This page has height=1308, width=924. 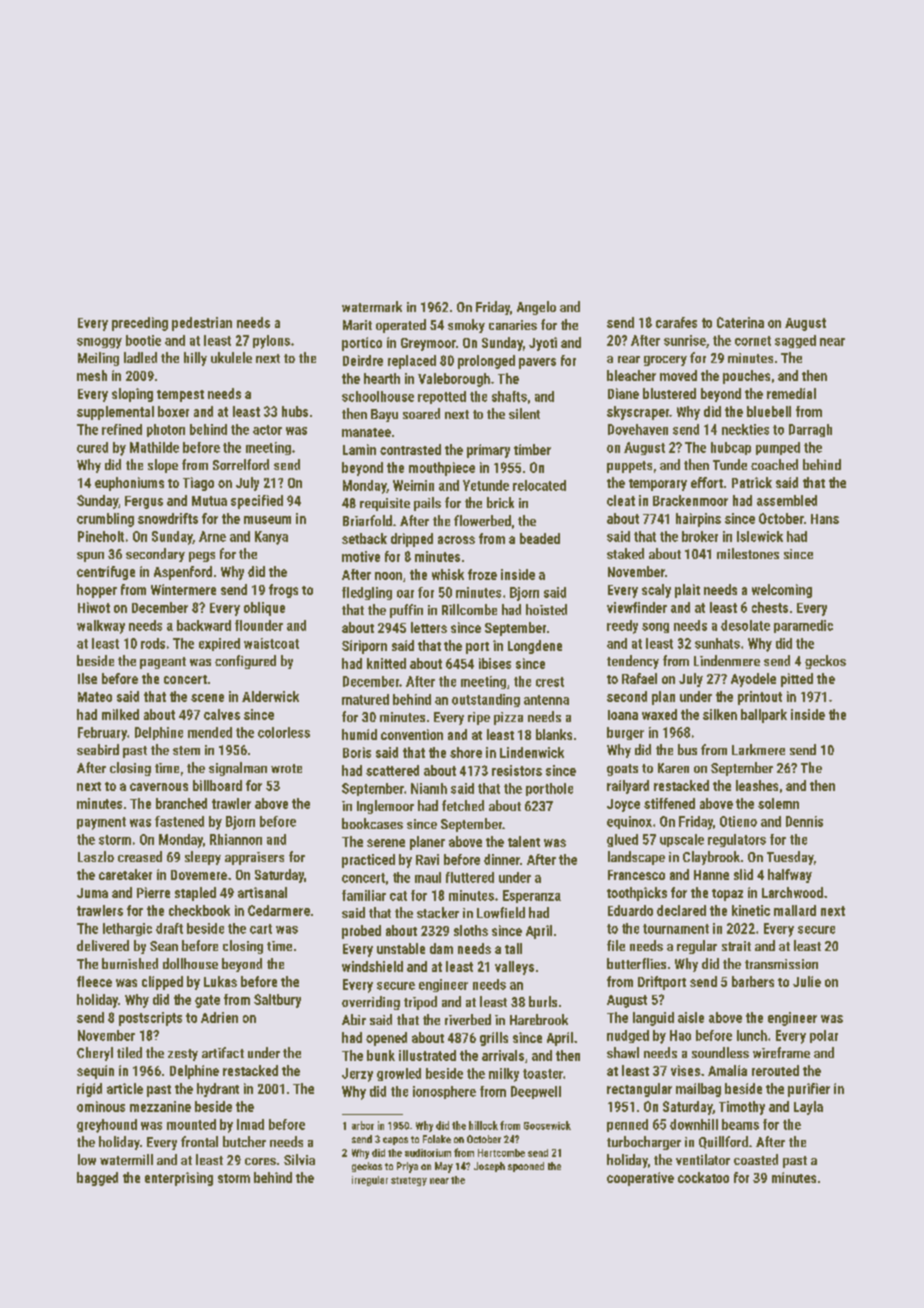 What do you see at coordinates (223, 1052) in the page?
I see `artifact` at bounding box center [223, 1052].
